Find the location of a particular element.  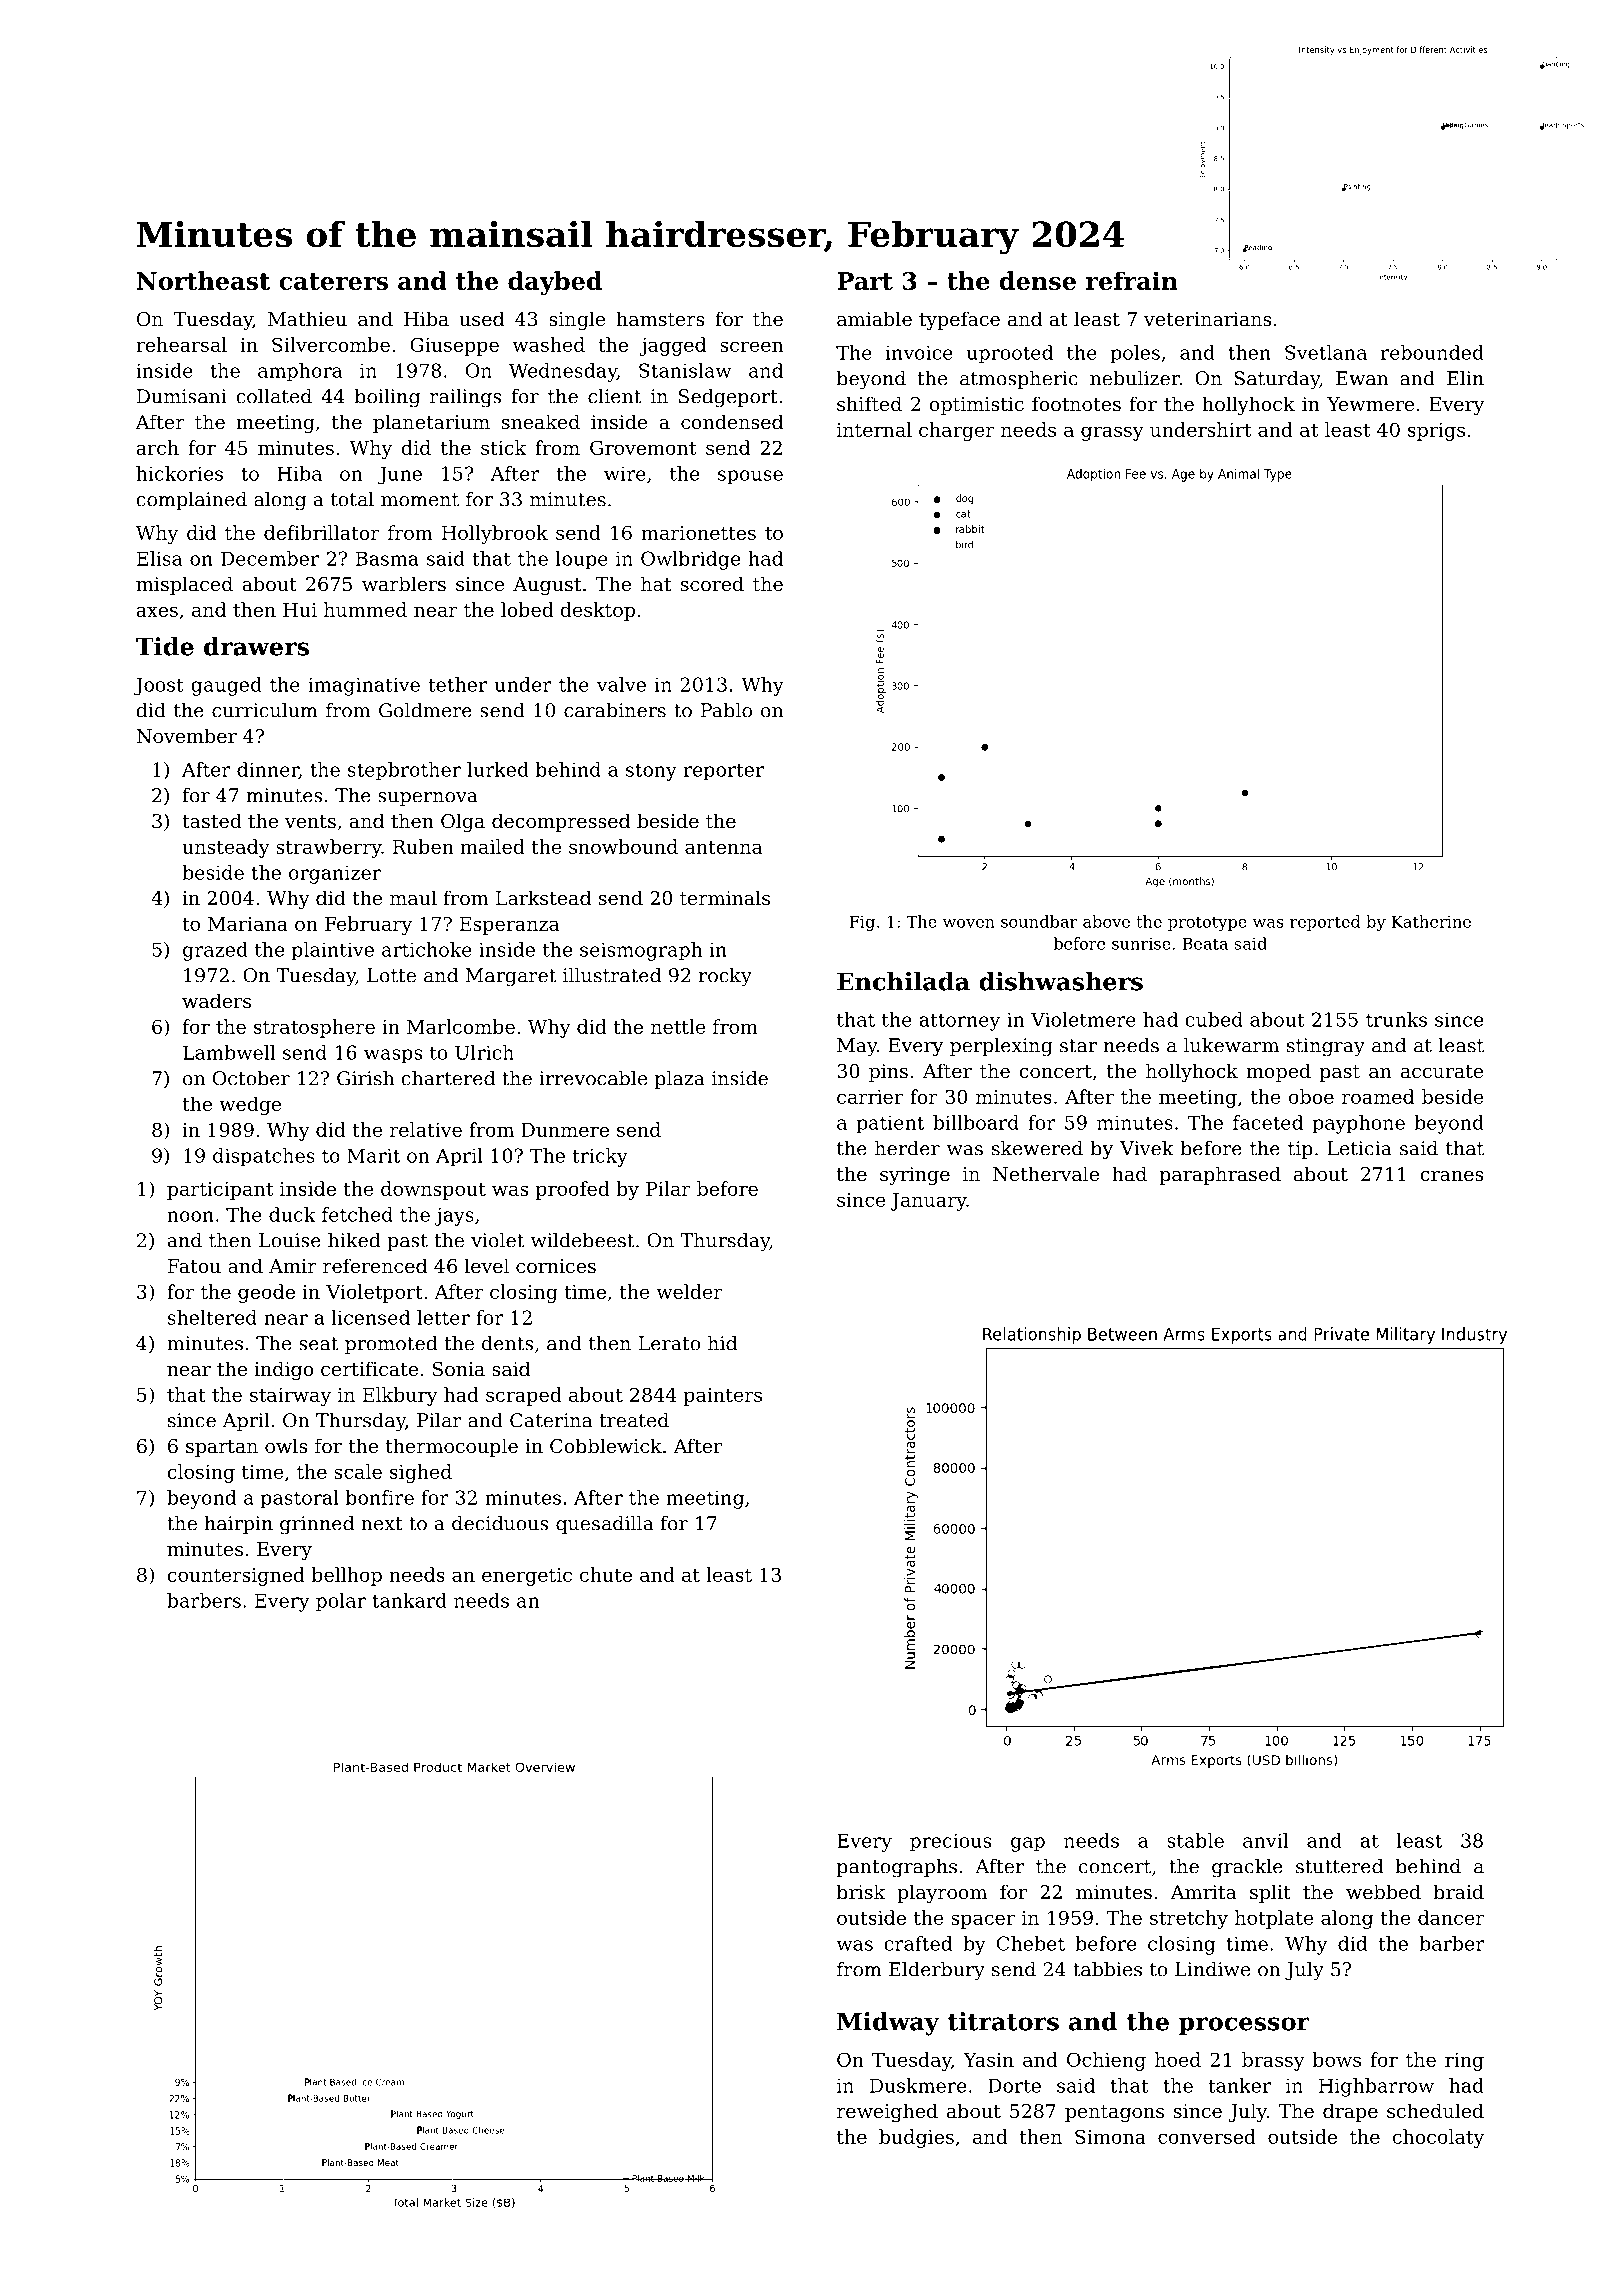

refrain is located at coordinates (1132, 280).
